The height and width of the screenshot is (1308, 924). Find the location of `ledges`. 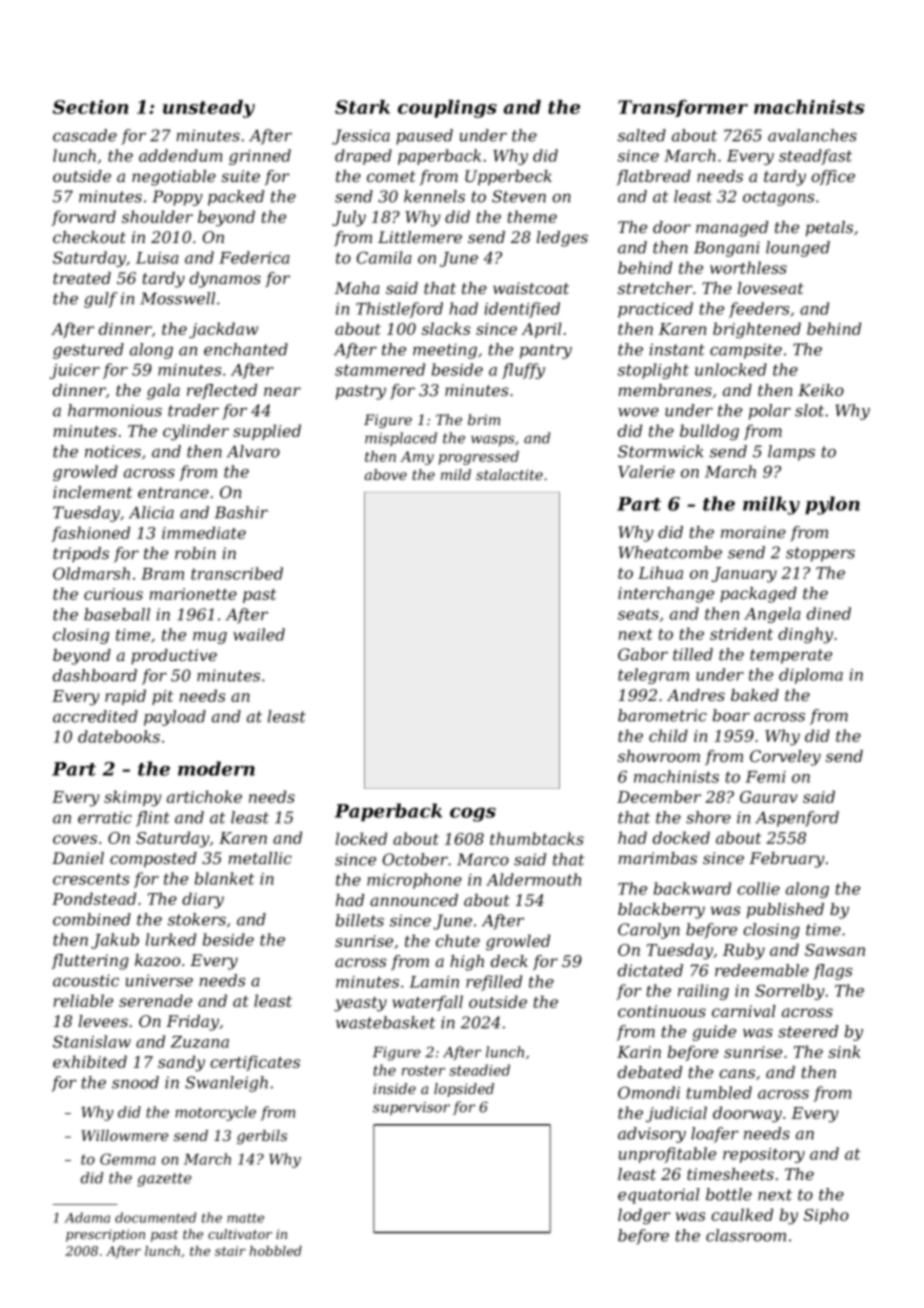

ledges is located at coordinates (562, 239).
